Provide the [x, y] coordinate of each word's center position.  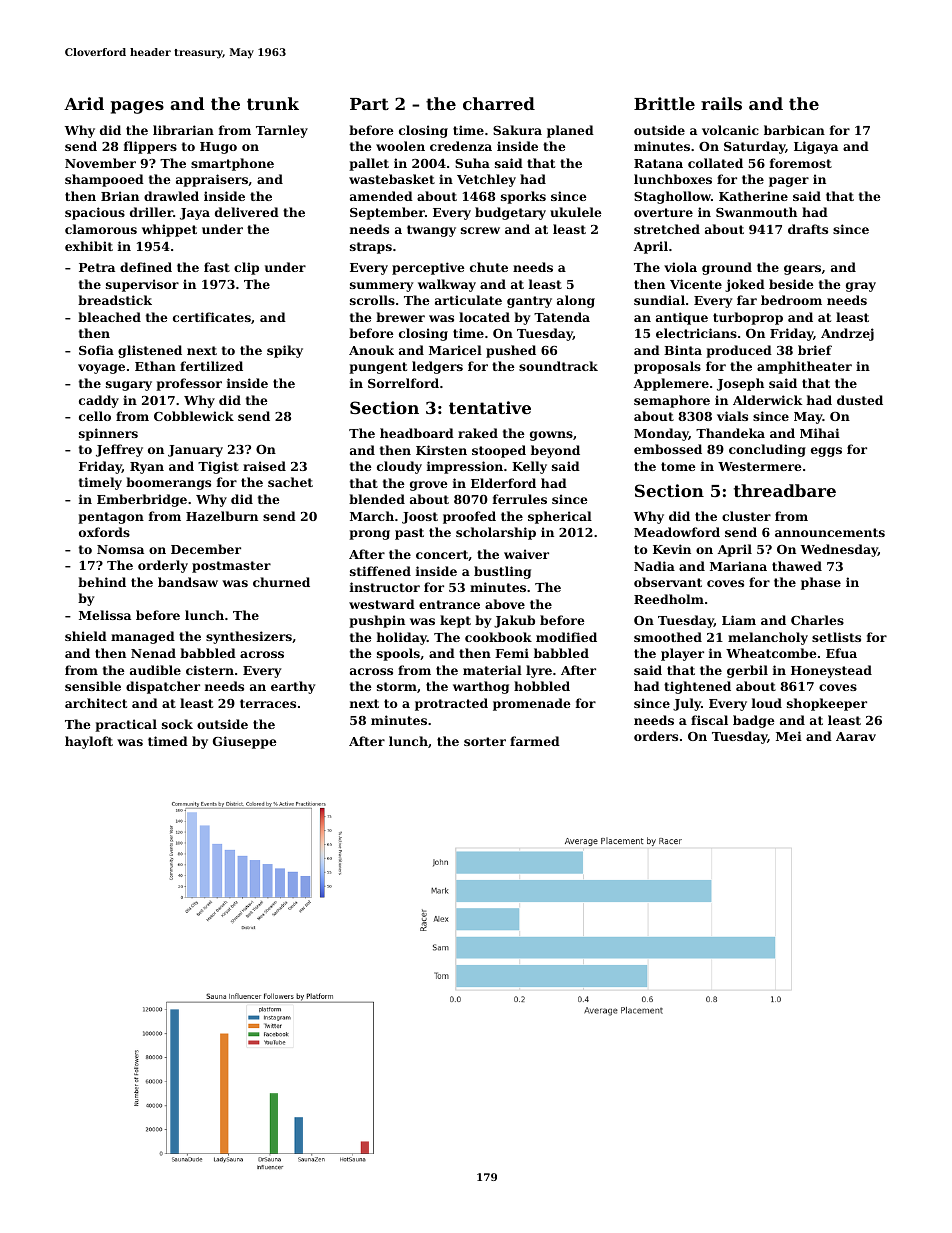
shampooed [104, 180]
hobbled [542, 686]
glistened [150, 351]
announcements [830, 532]
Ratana [658, 163]
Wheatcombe [771, 653]
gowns [551, 436]
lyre [539, 671]
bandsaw [188, 582]
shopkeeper [827, 704]
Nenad [153, 653]
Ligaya [816, 147]
